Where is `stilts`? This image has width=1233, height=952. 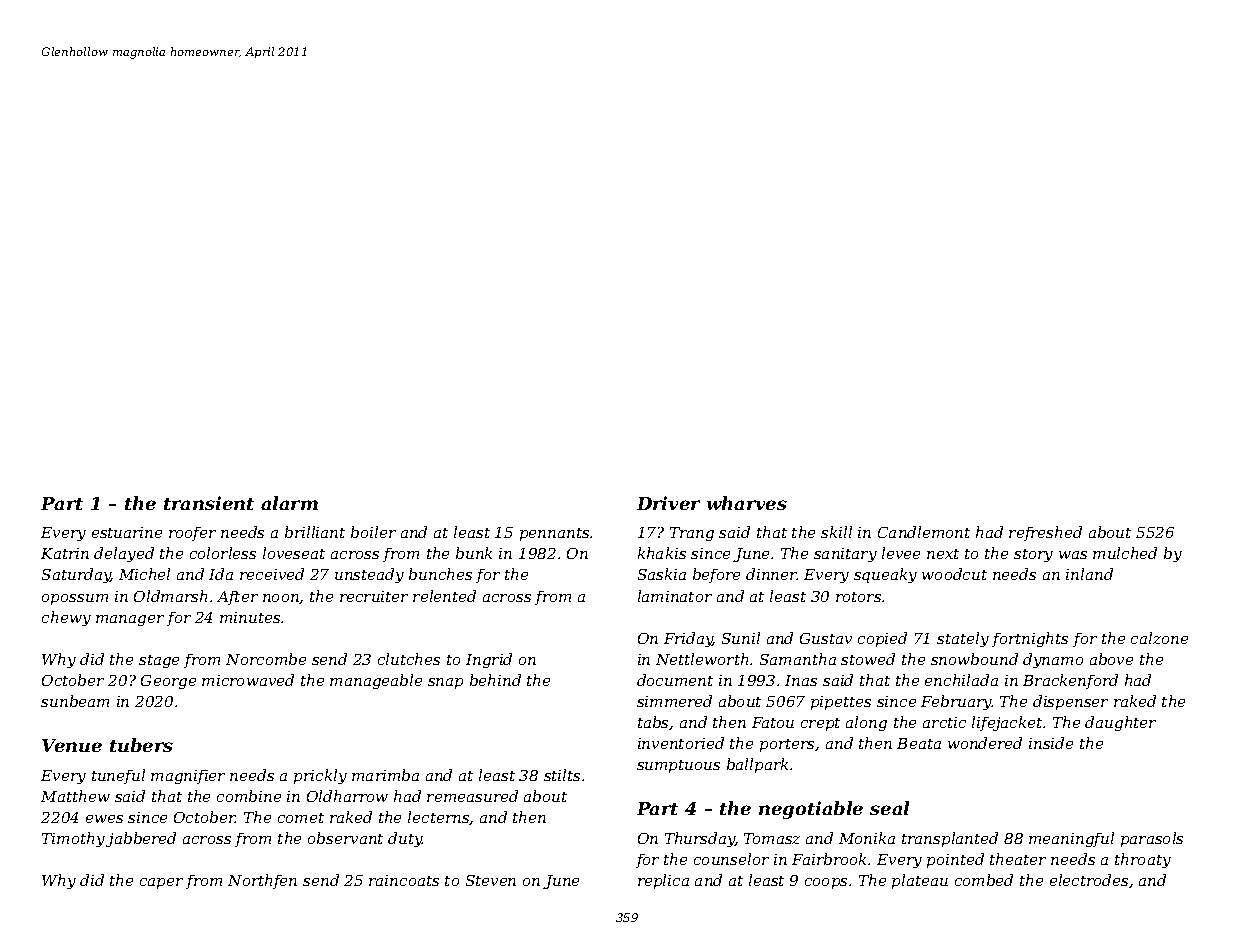 stilts is located at coordinates (562, 775).
